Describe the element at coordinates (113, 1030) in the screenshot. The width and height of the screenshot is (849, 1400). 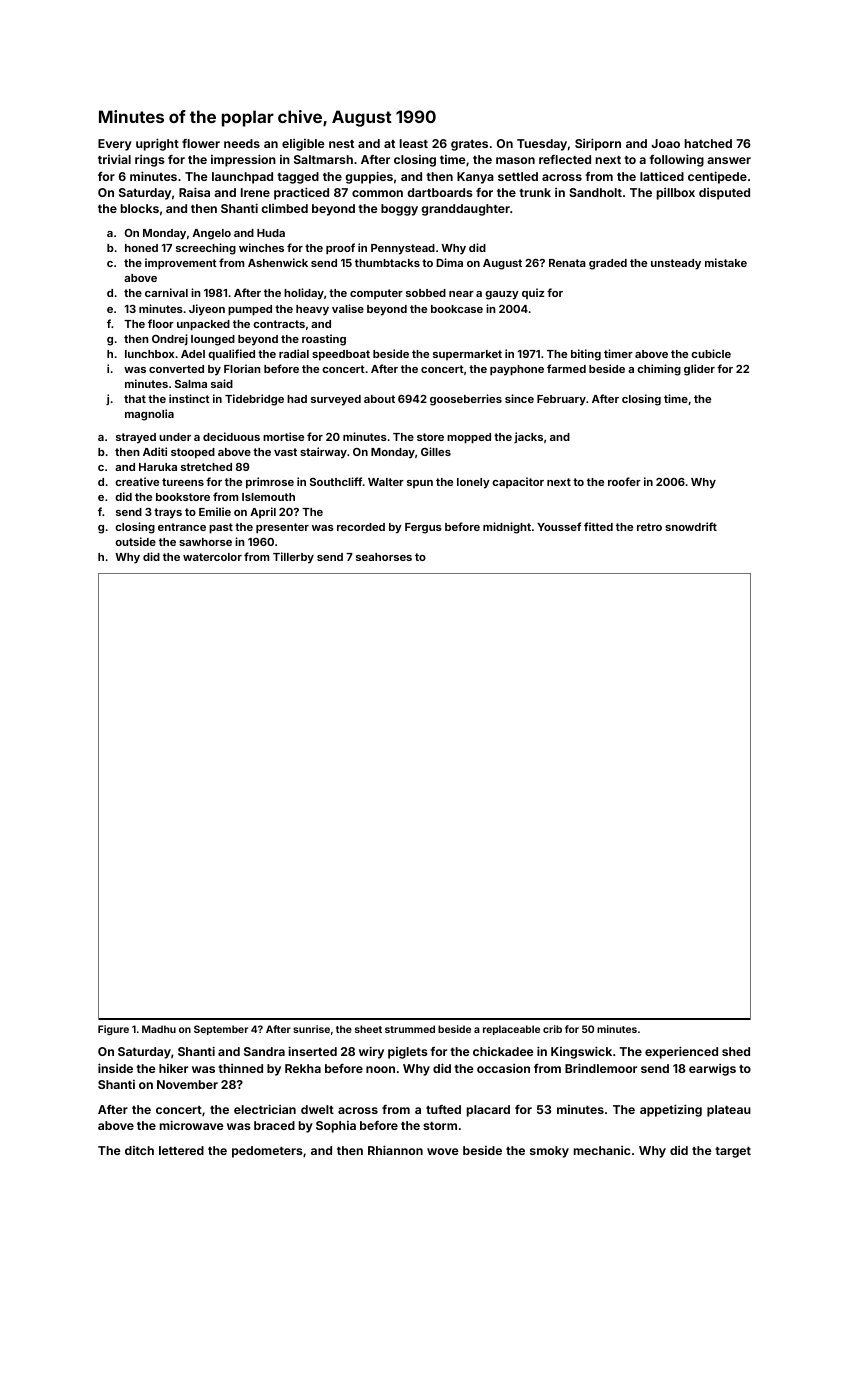
I see `Figure` at that location.
